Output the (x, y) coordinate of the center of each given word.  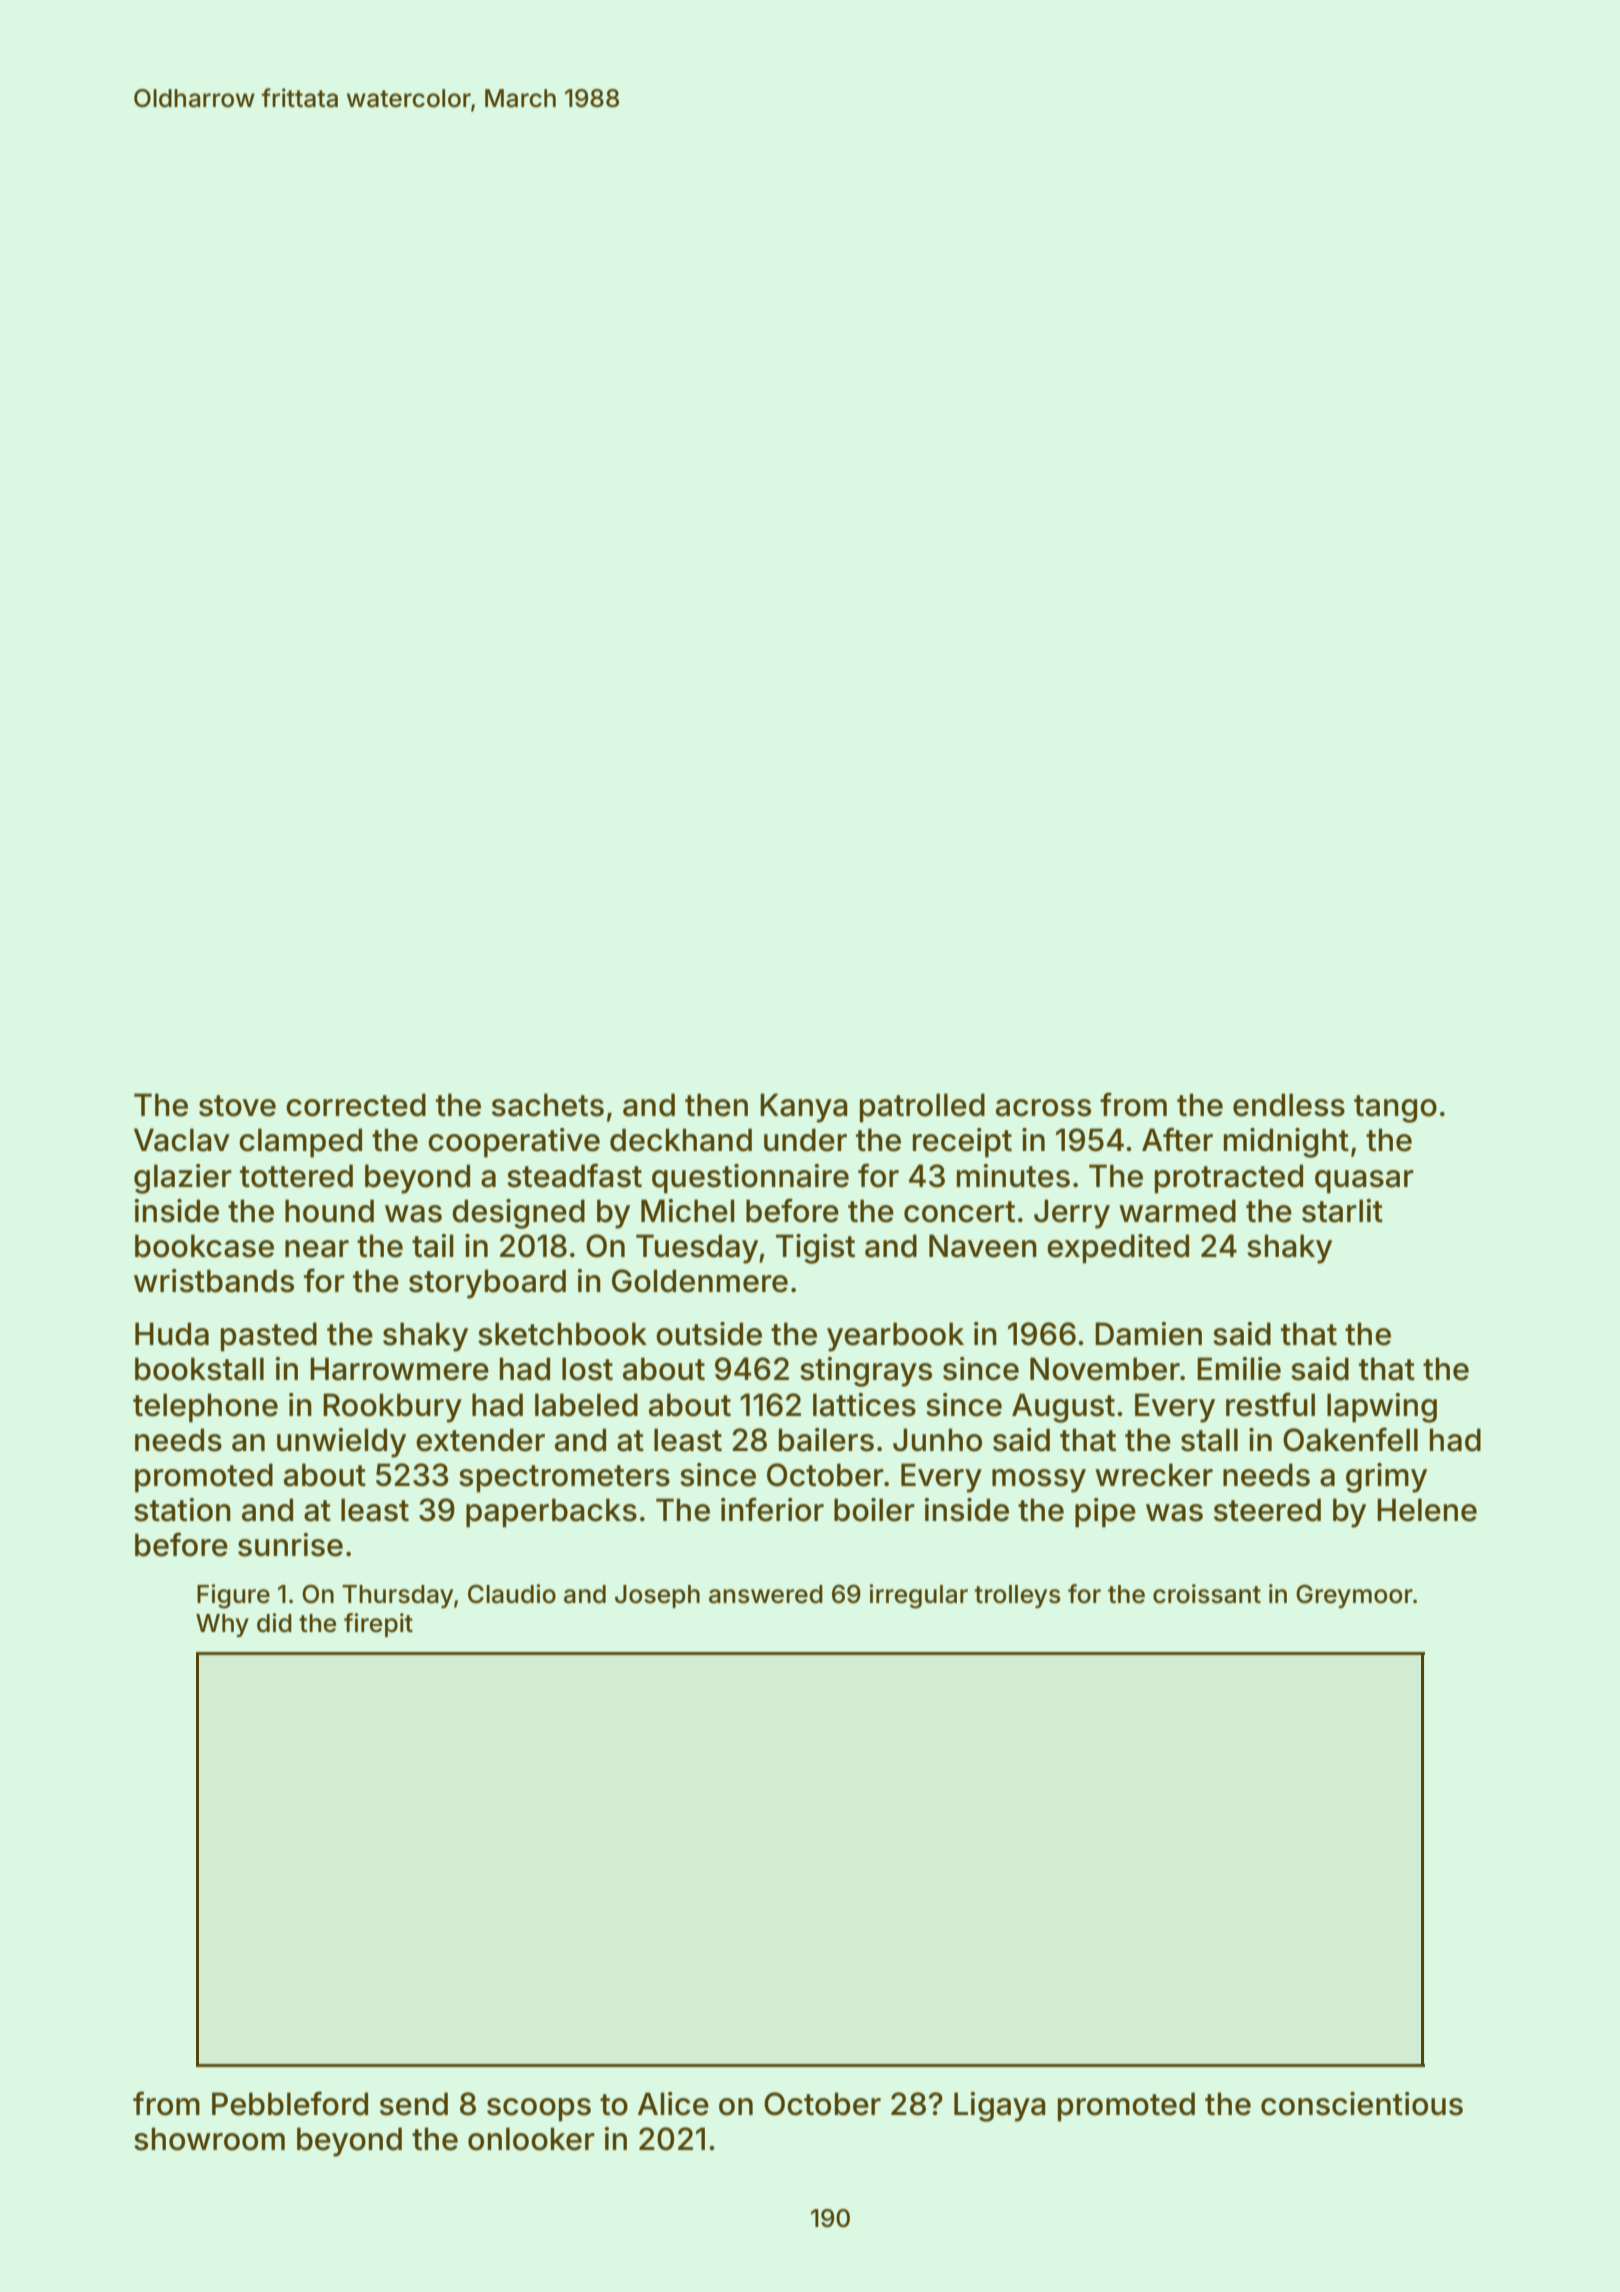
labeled (586, 1405)
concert (959, 1212)
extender (480, 1440)
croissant (1207, 1594)
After (1177, 1139)
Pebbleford (290, 2103)
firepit (378, 1625)
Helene (1427, 1510)
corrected (356, 1105)
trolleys (1018, 1596)
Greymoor (1354, 1596)
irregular (919, 1596)
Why (222, 1625)
